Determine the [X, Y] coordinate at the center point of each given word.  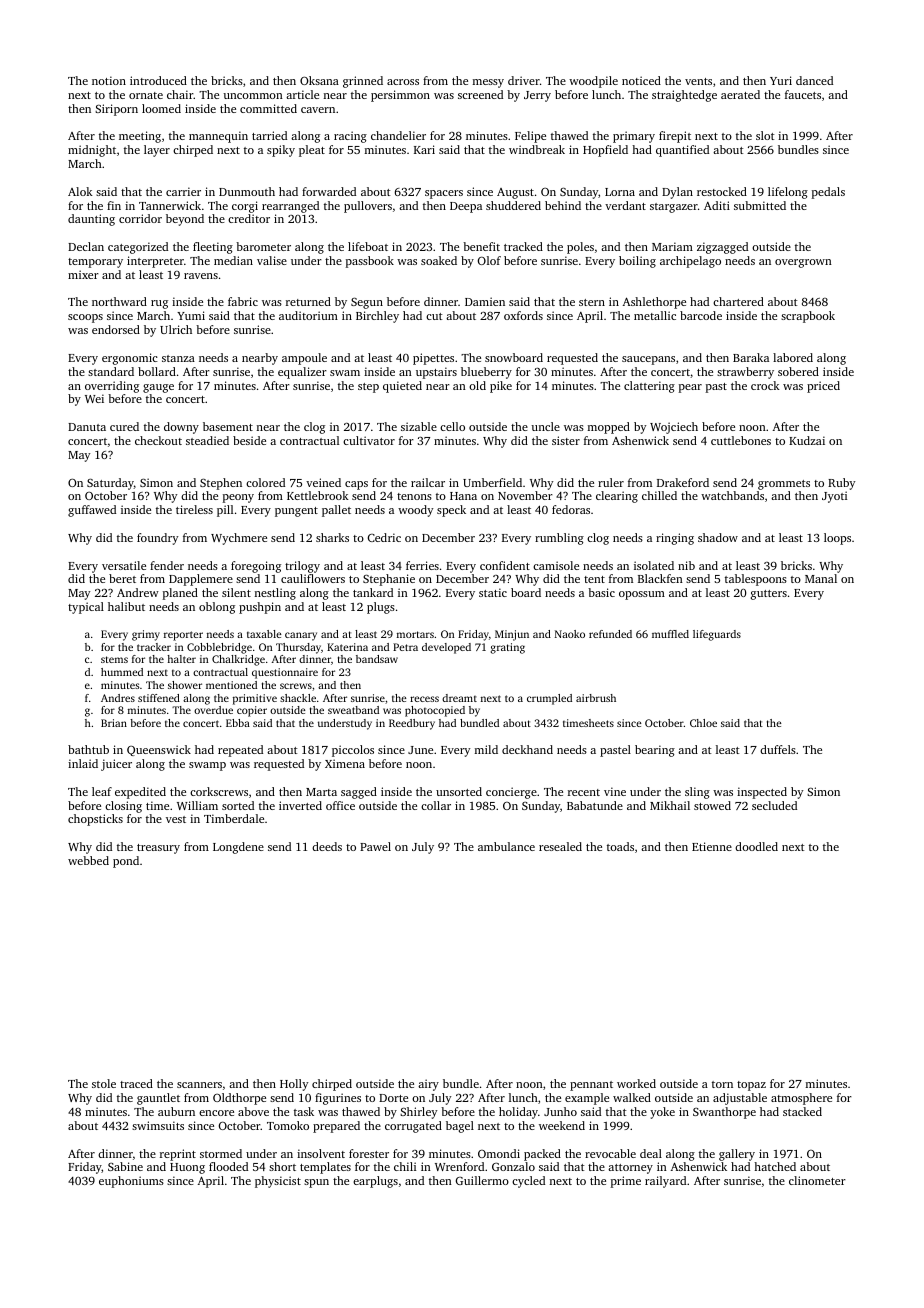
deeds [327, 846]
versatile [124, 565]
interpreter [155, 262]
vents [698, 81]
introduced [158, 80]
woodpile [593, 82]
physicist [278, 1182]
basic [601, 592]
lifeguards [717, 635]
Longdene [238, 848]
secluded [774, 805]
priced [823, 387]
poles [580, 248]
